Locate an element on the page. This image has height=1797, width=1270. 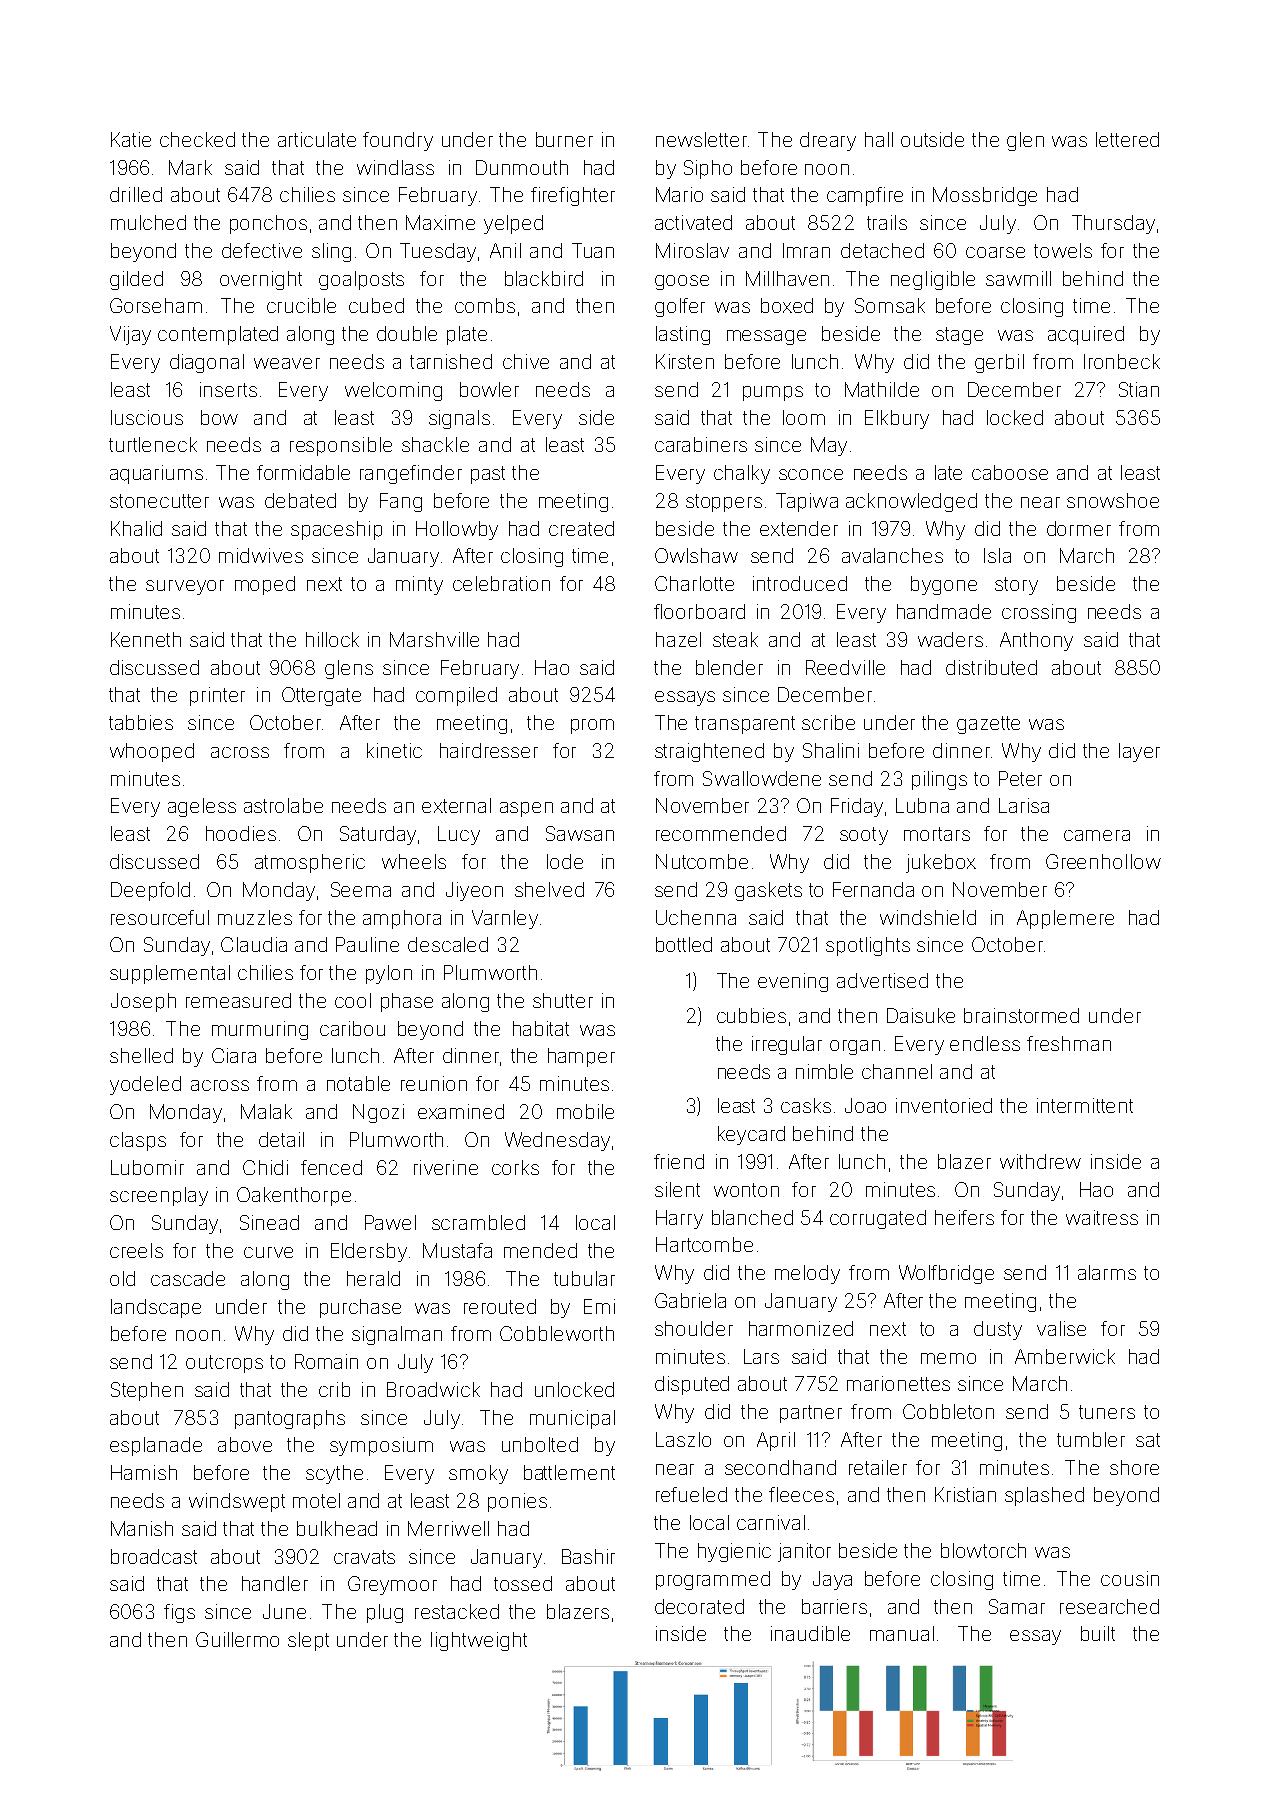
carnival is located at coordinates (771, 1522).
